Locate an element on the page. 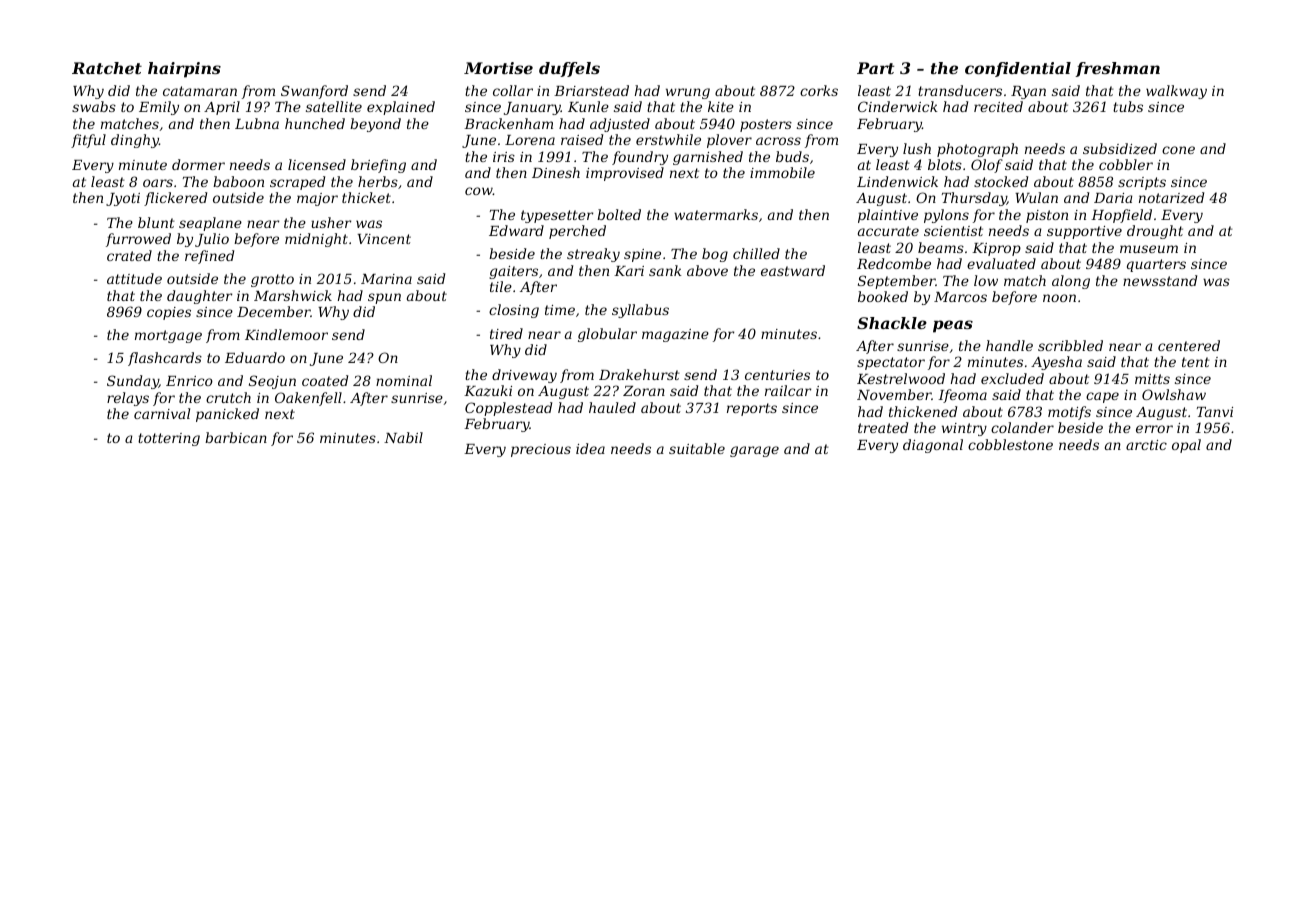 Image resolution: width=1308 pixels, height=924 pixels. tottering is located at coordinates (169, 439).
